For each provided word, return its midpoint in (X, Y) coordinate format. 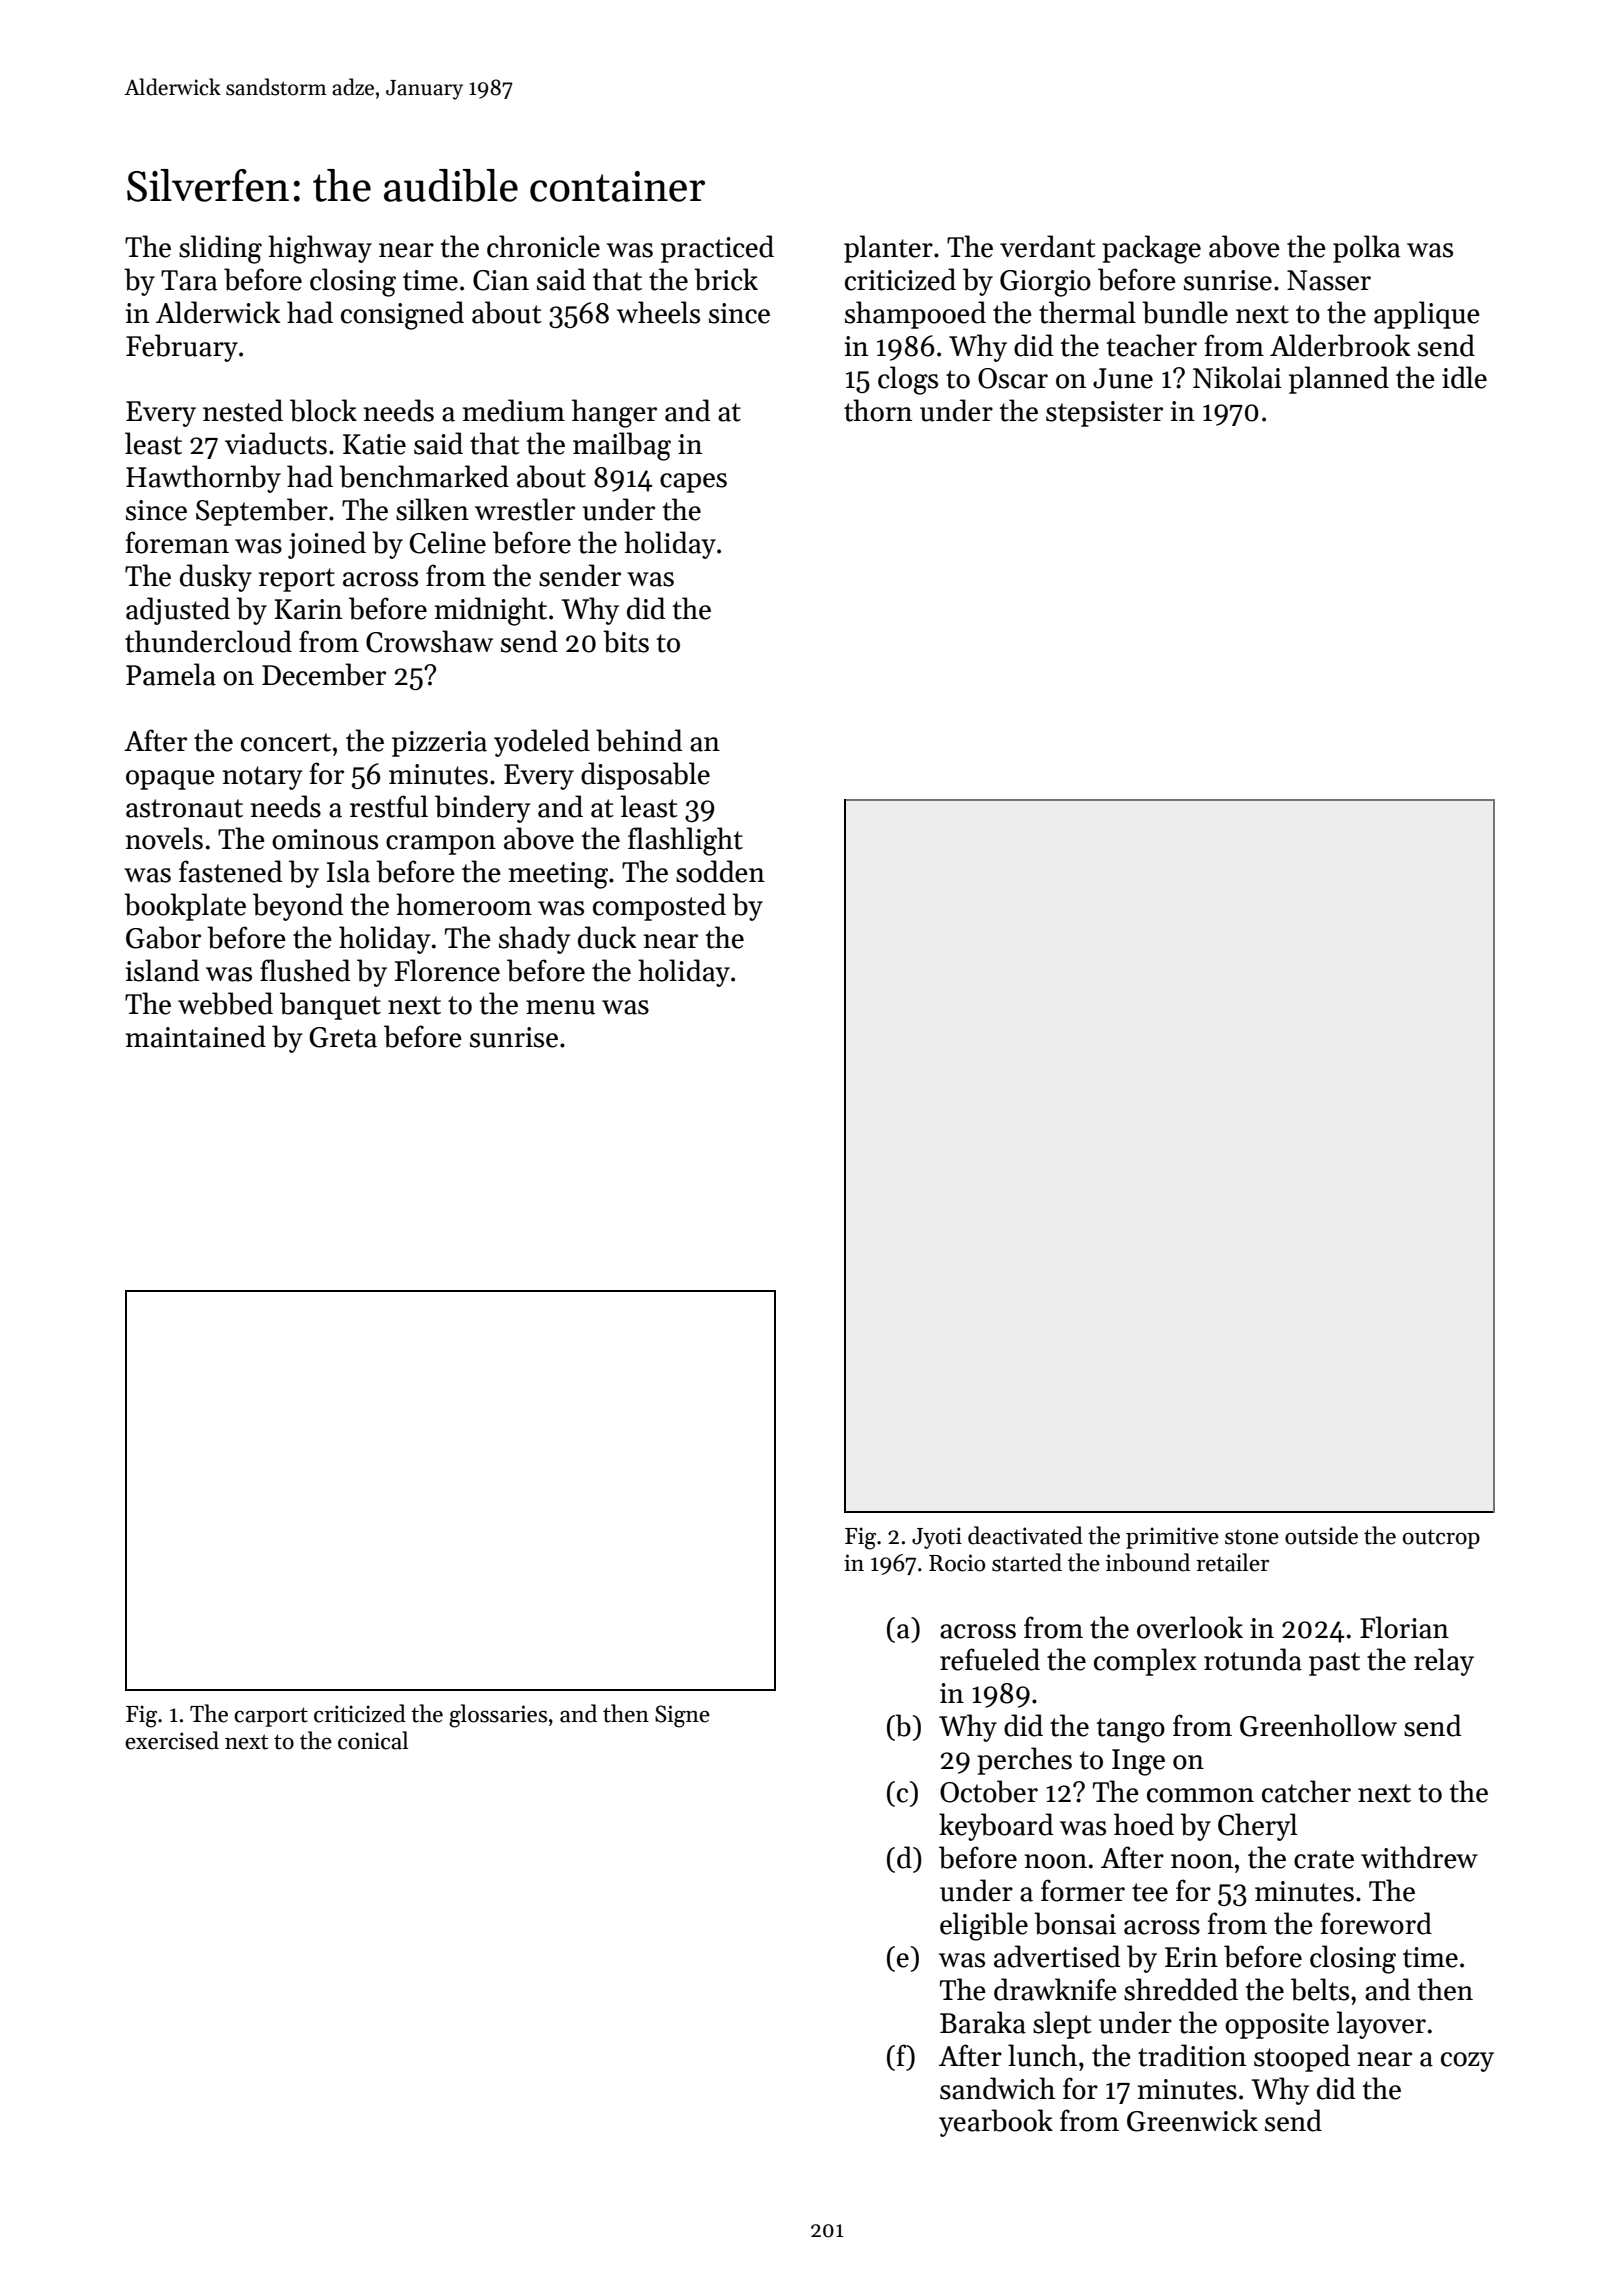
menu (560, 1007)
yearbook (996, 2123)
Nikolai (1237, 377)
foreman (177, 542)
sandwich (997, 2088)
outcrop (1441, 1539)
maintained (196, 1036)
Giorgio (1045, 283)
